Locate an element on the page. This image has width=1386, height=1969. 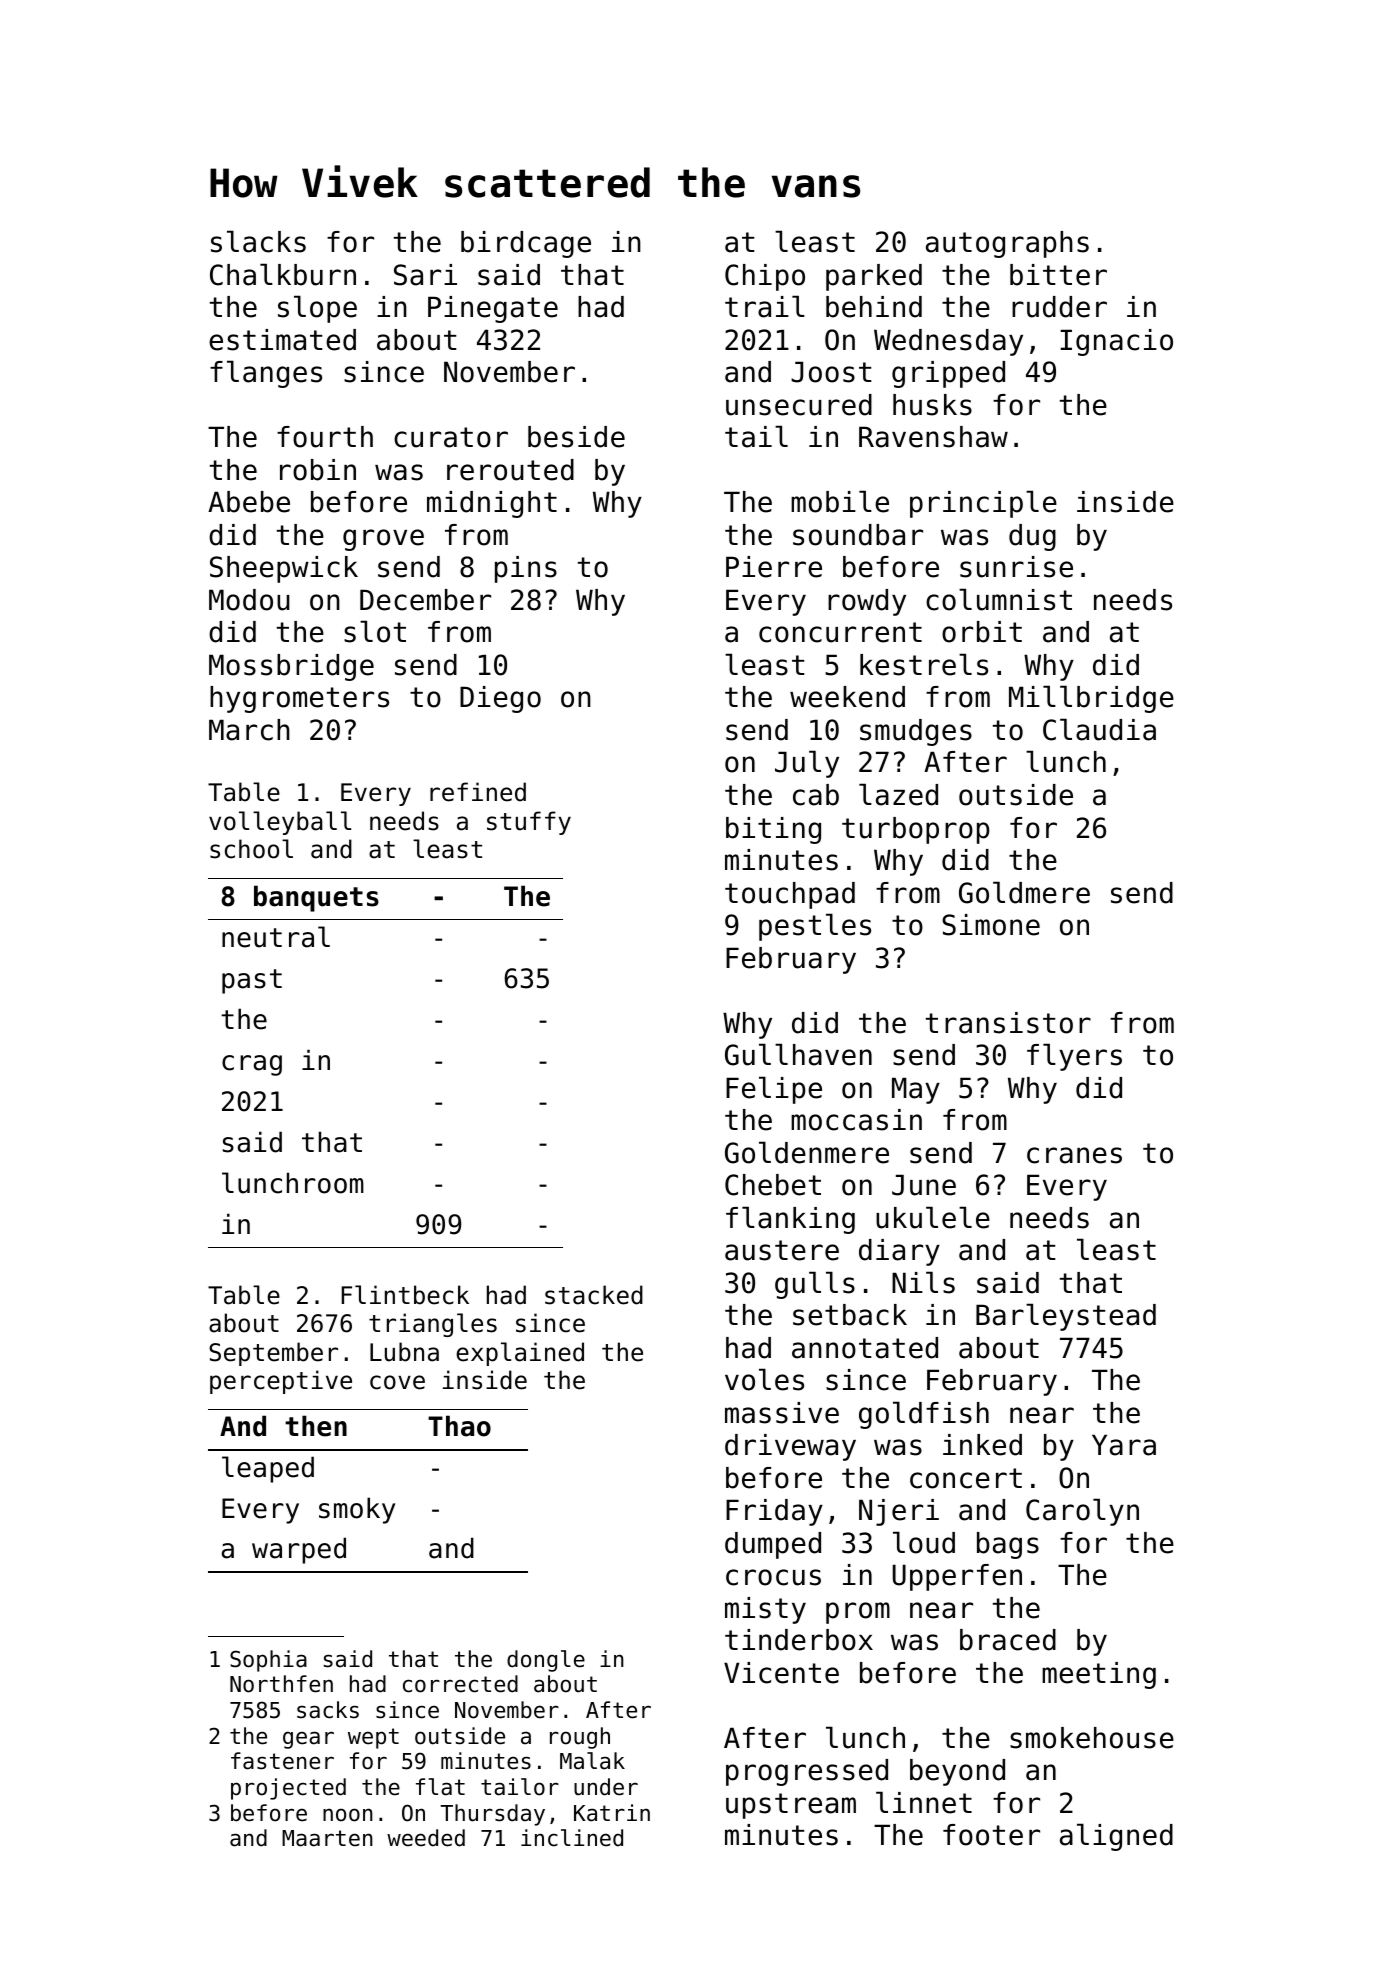
leaped is located at coordinates (268, 1469).
